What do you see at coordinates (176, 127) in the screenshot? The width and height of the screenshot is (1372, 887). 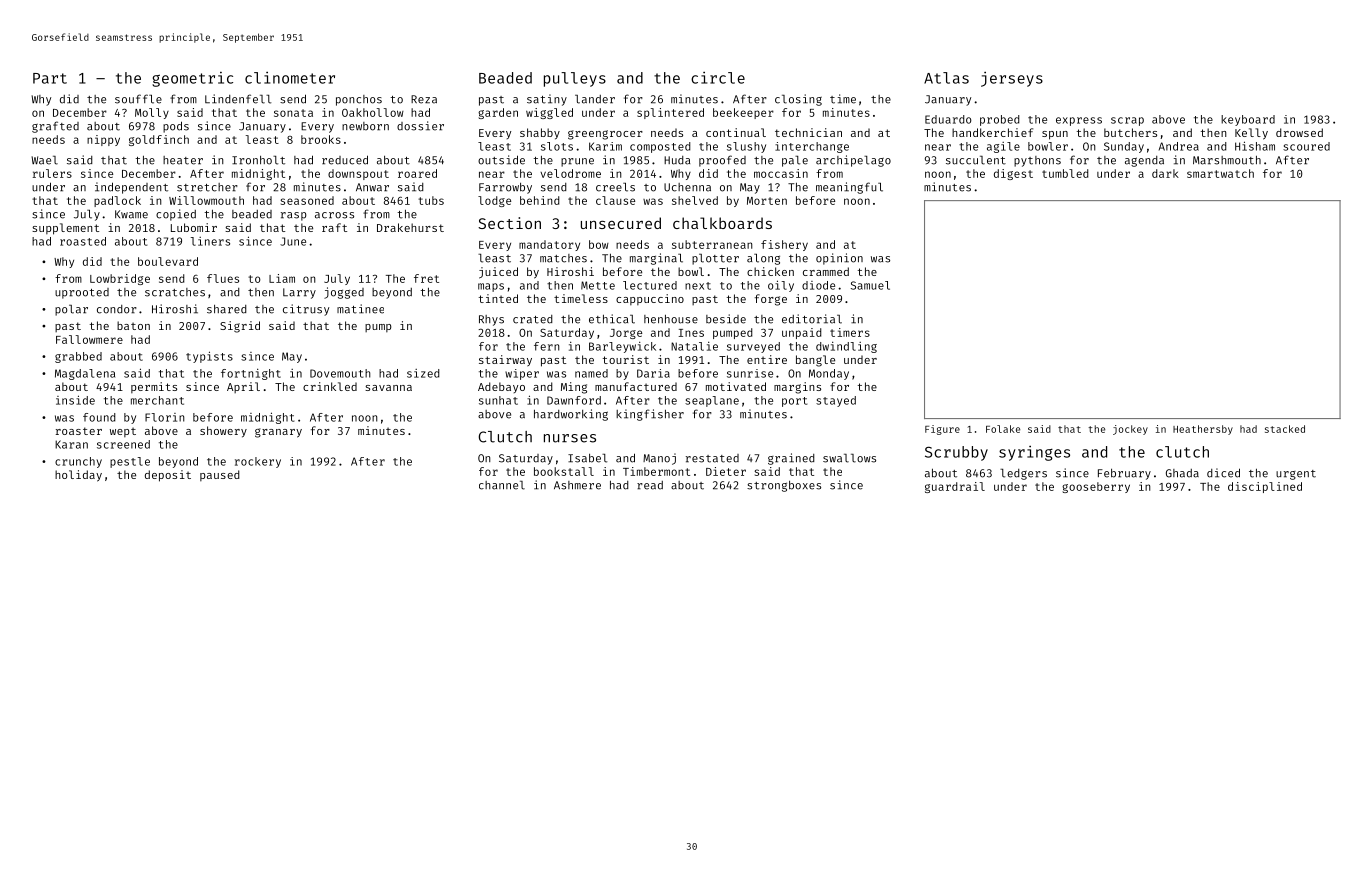 I see `pods` at bounding box center [176, 127].
